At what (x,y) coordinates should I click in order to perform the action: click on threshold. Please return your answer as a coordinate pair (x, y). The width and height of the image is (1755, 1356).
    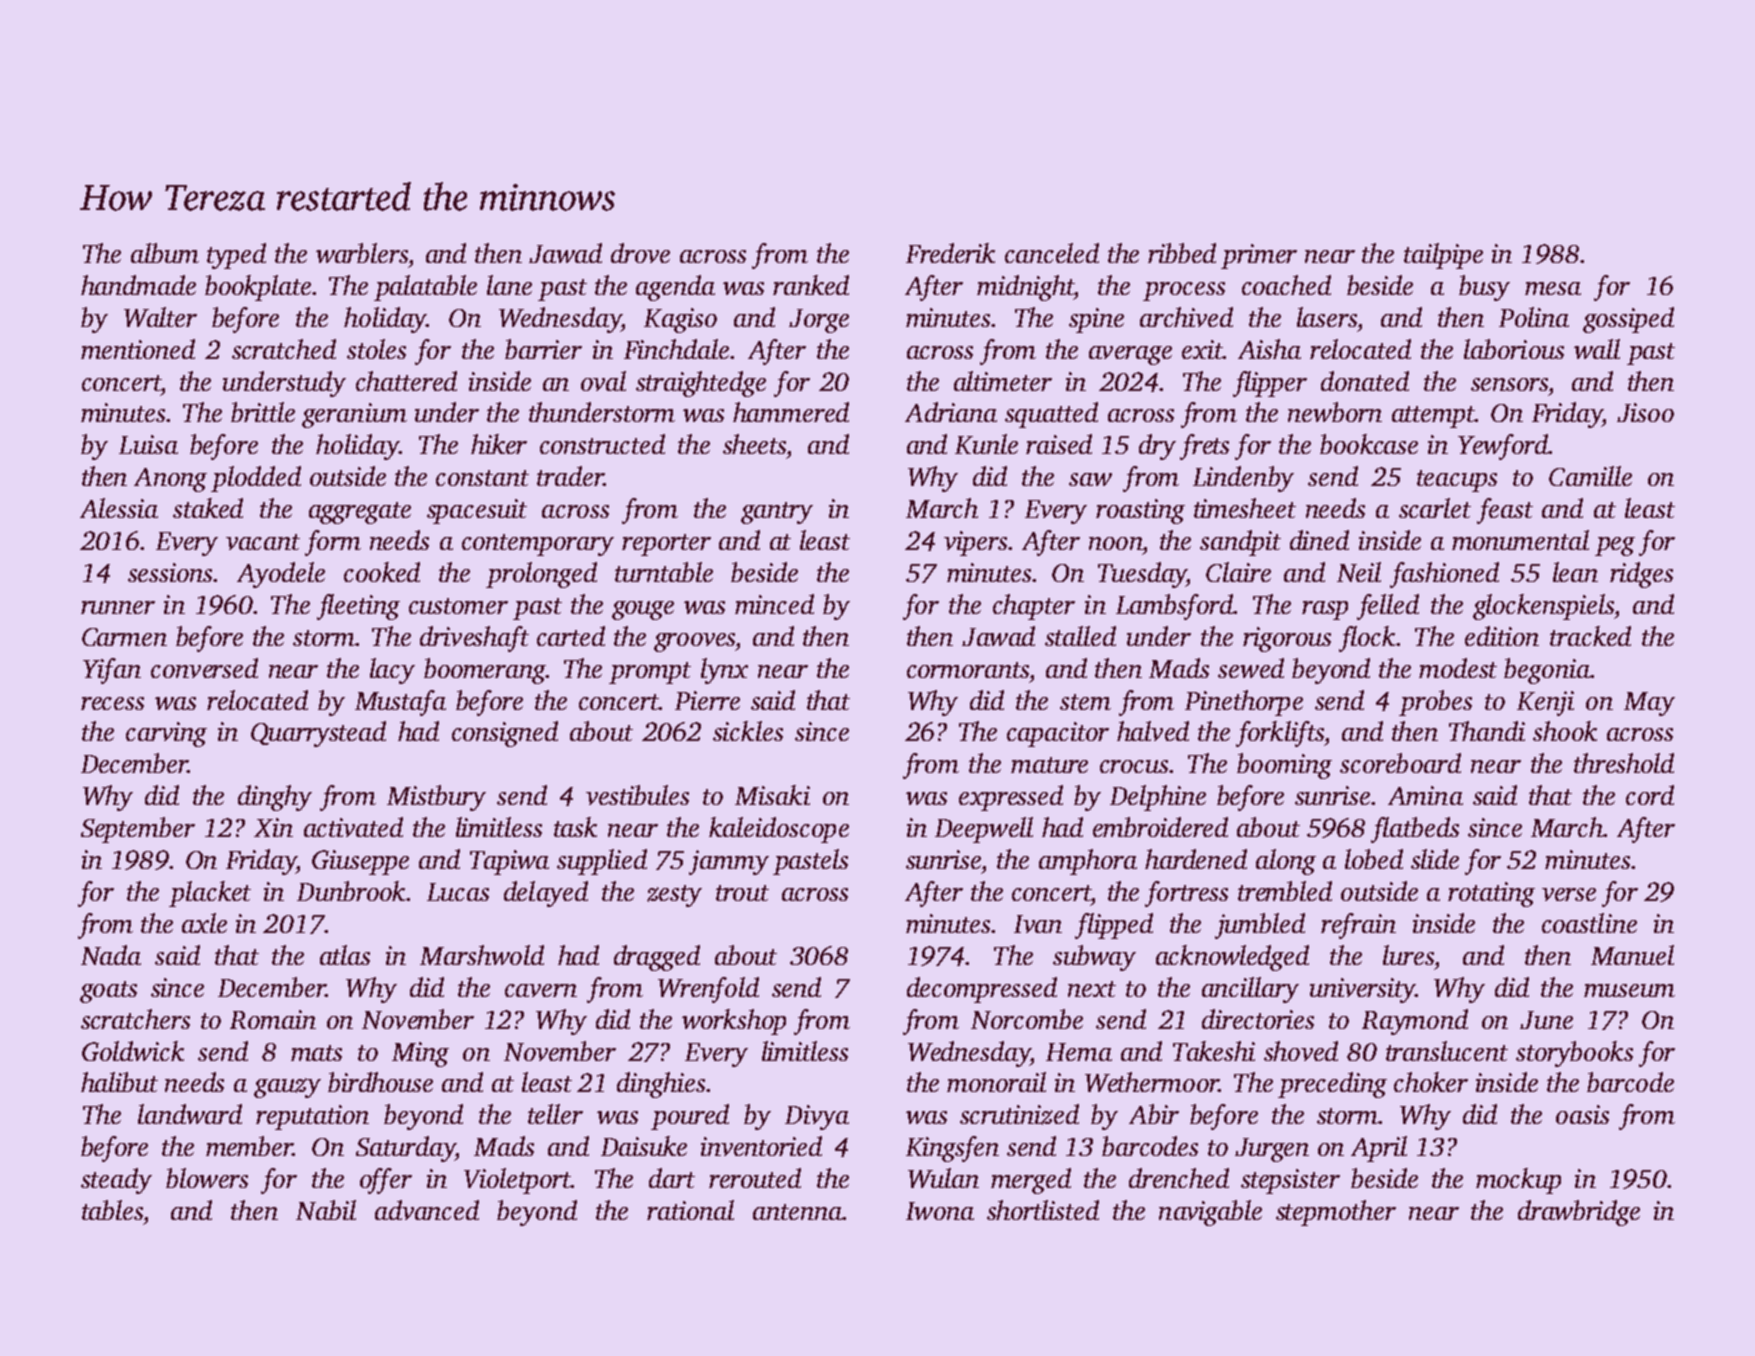
    Looking at the image, I should click on (1624, 763).
